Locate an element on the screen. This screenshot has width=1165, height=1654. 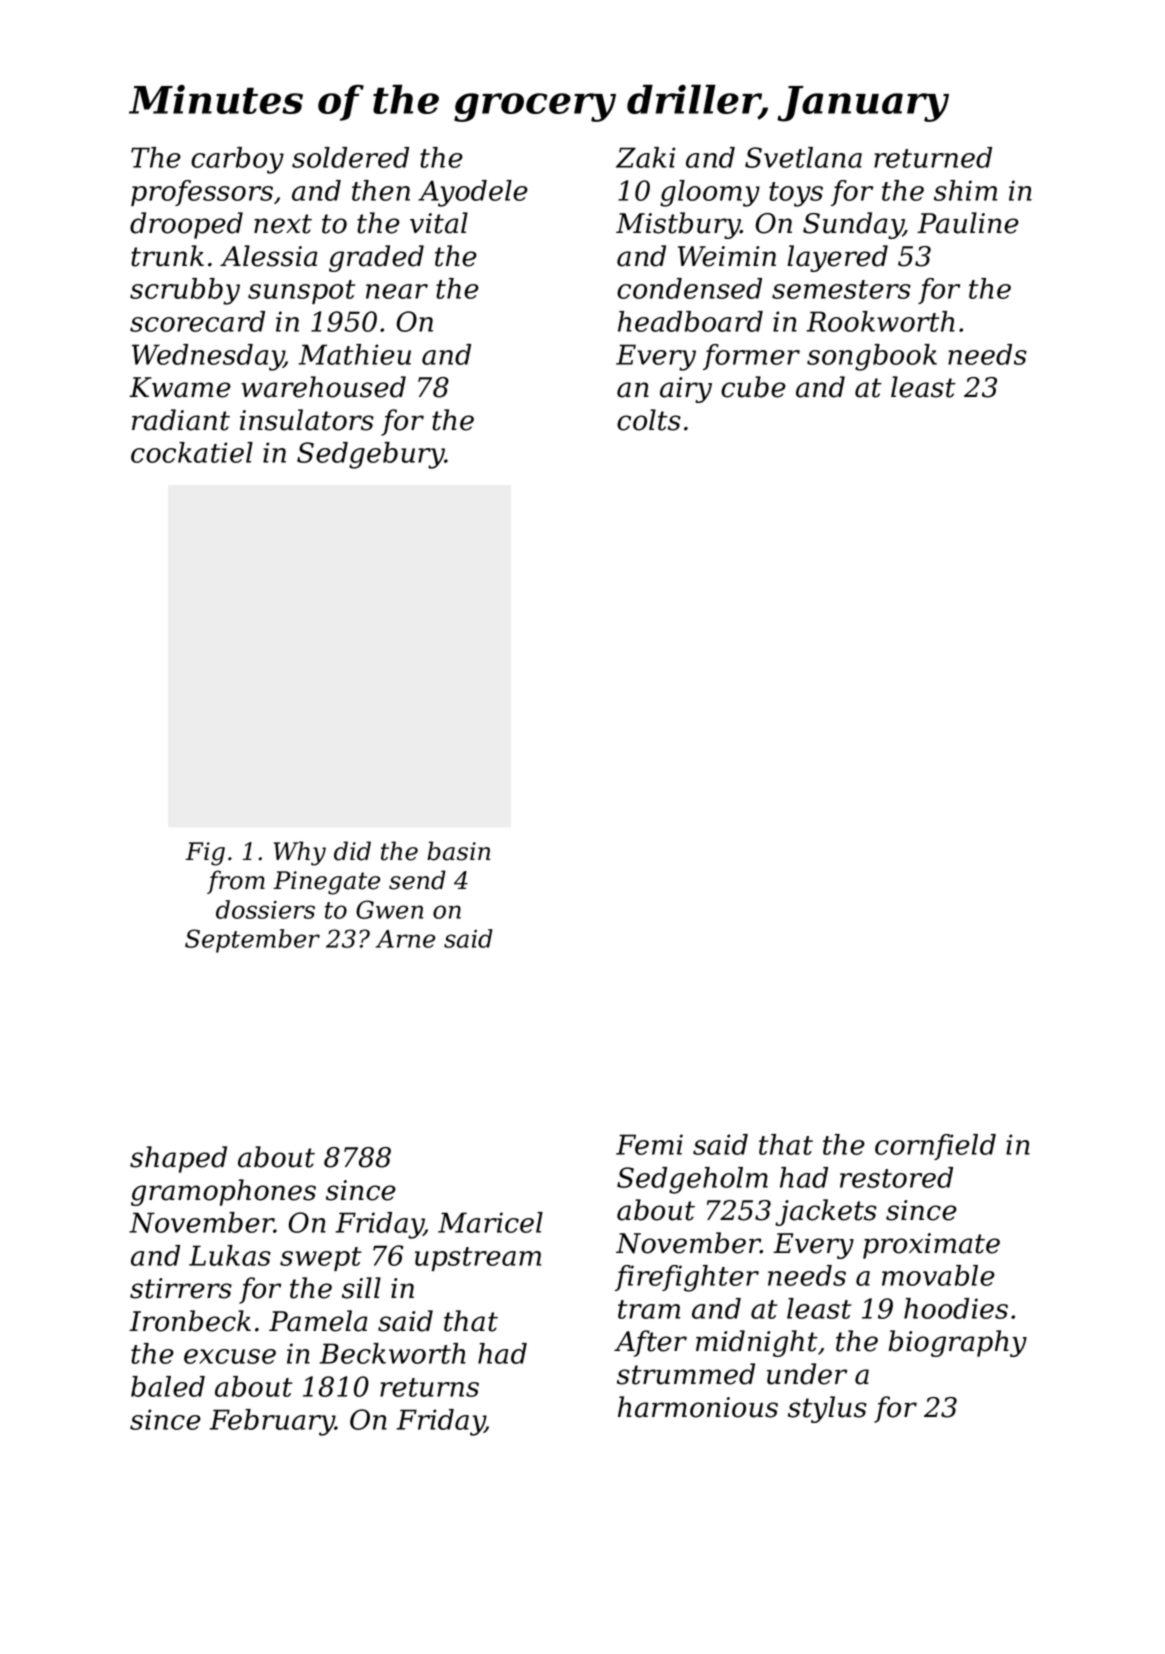
then is located at coordinates (381, 190).
